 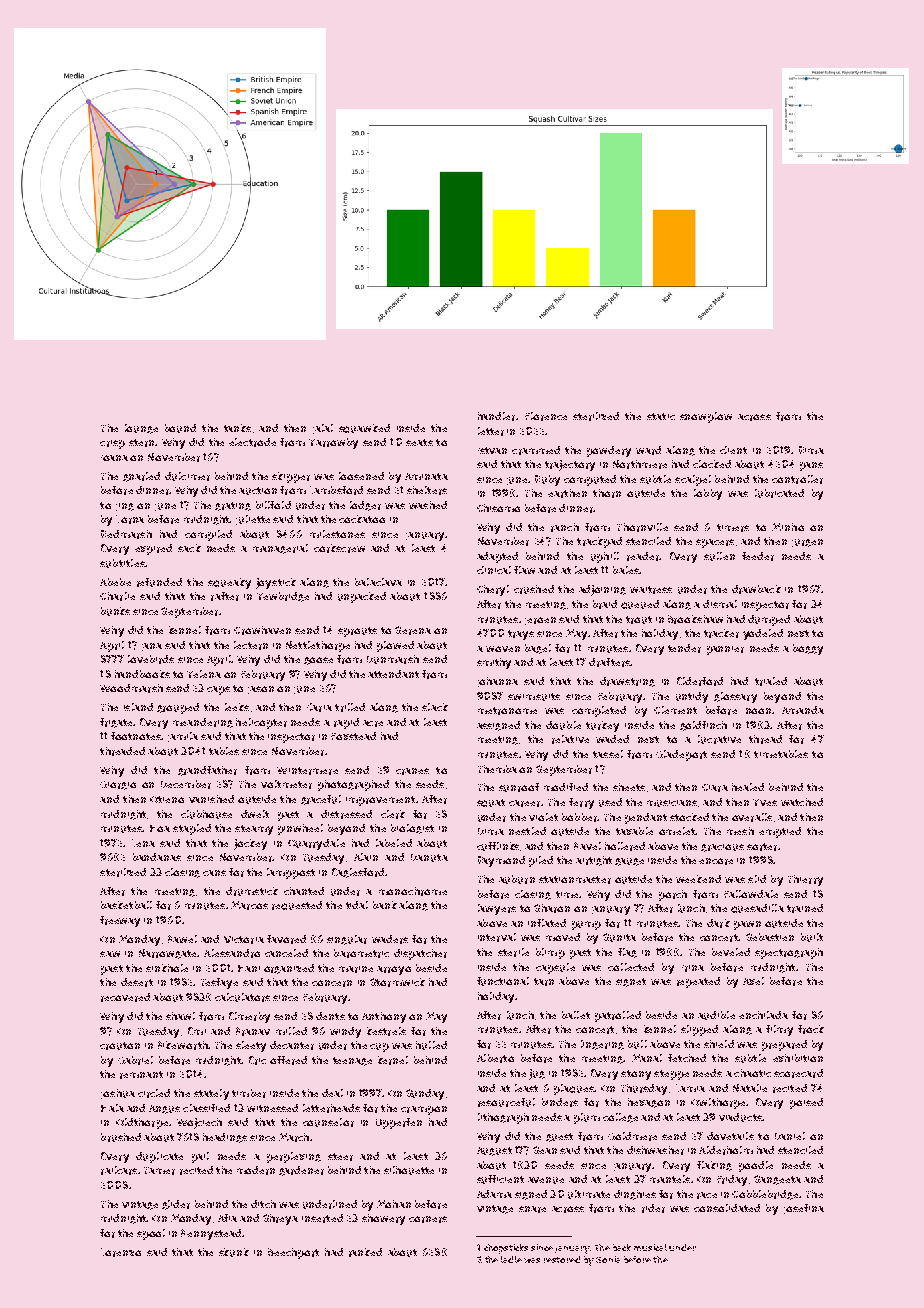 I want to click on Afia, so click(x=227, y=1218).
